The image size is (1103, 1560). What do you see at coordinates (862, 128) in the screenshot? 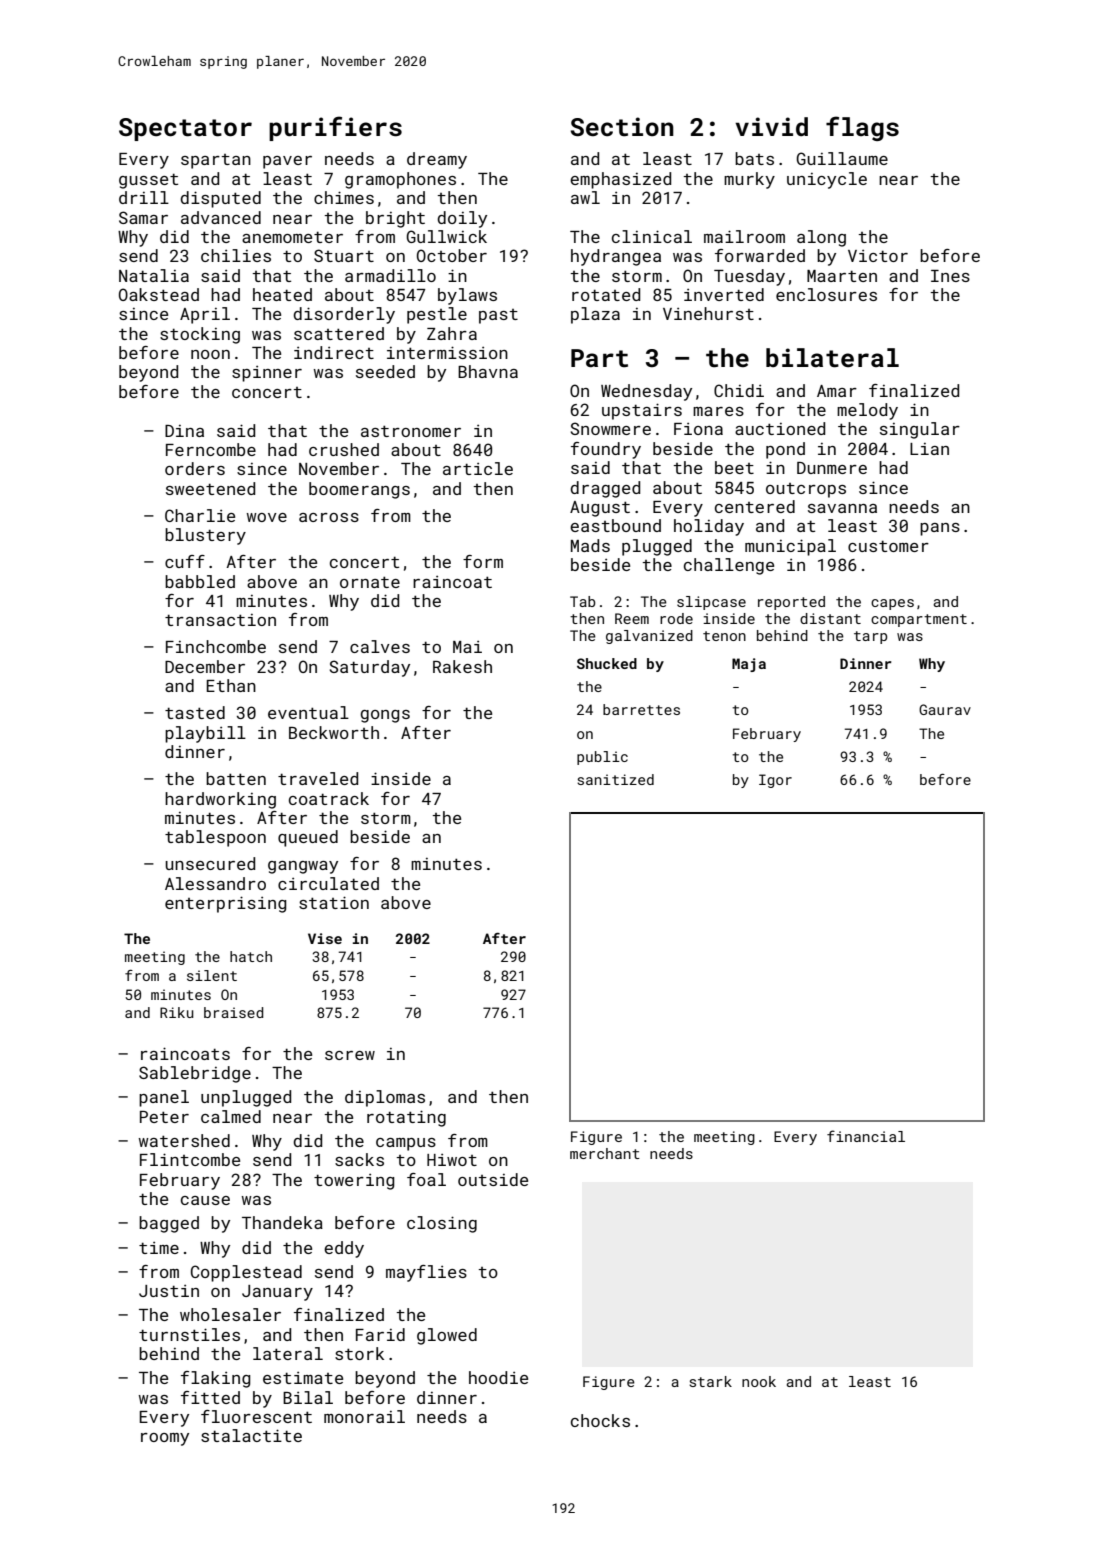
I see `flags` at bounding box center [862, 128].
